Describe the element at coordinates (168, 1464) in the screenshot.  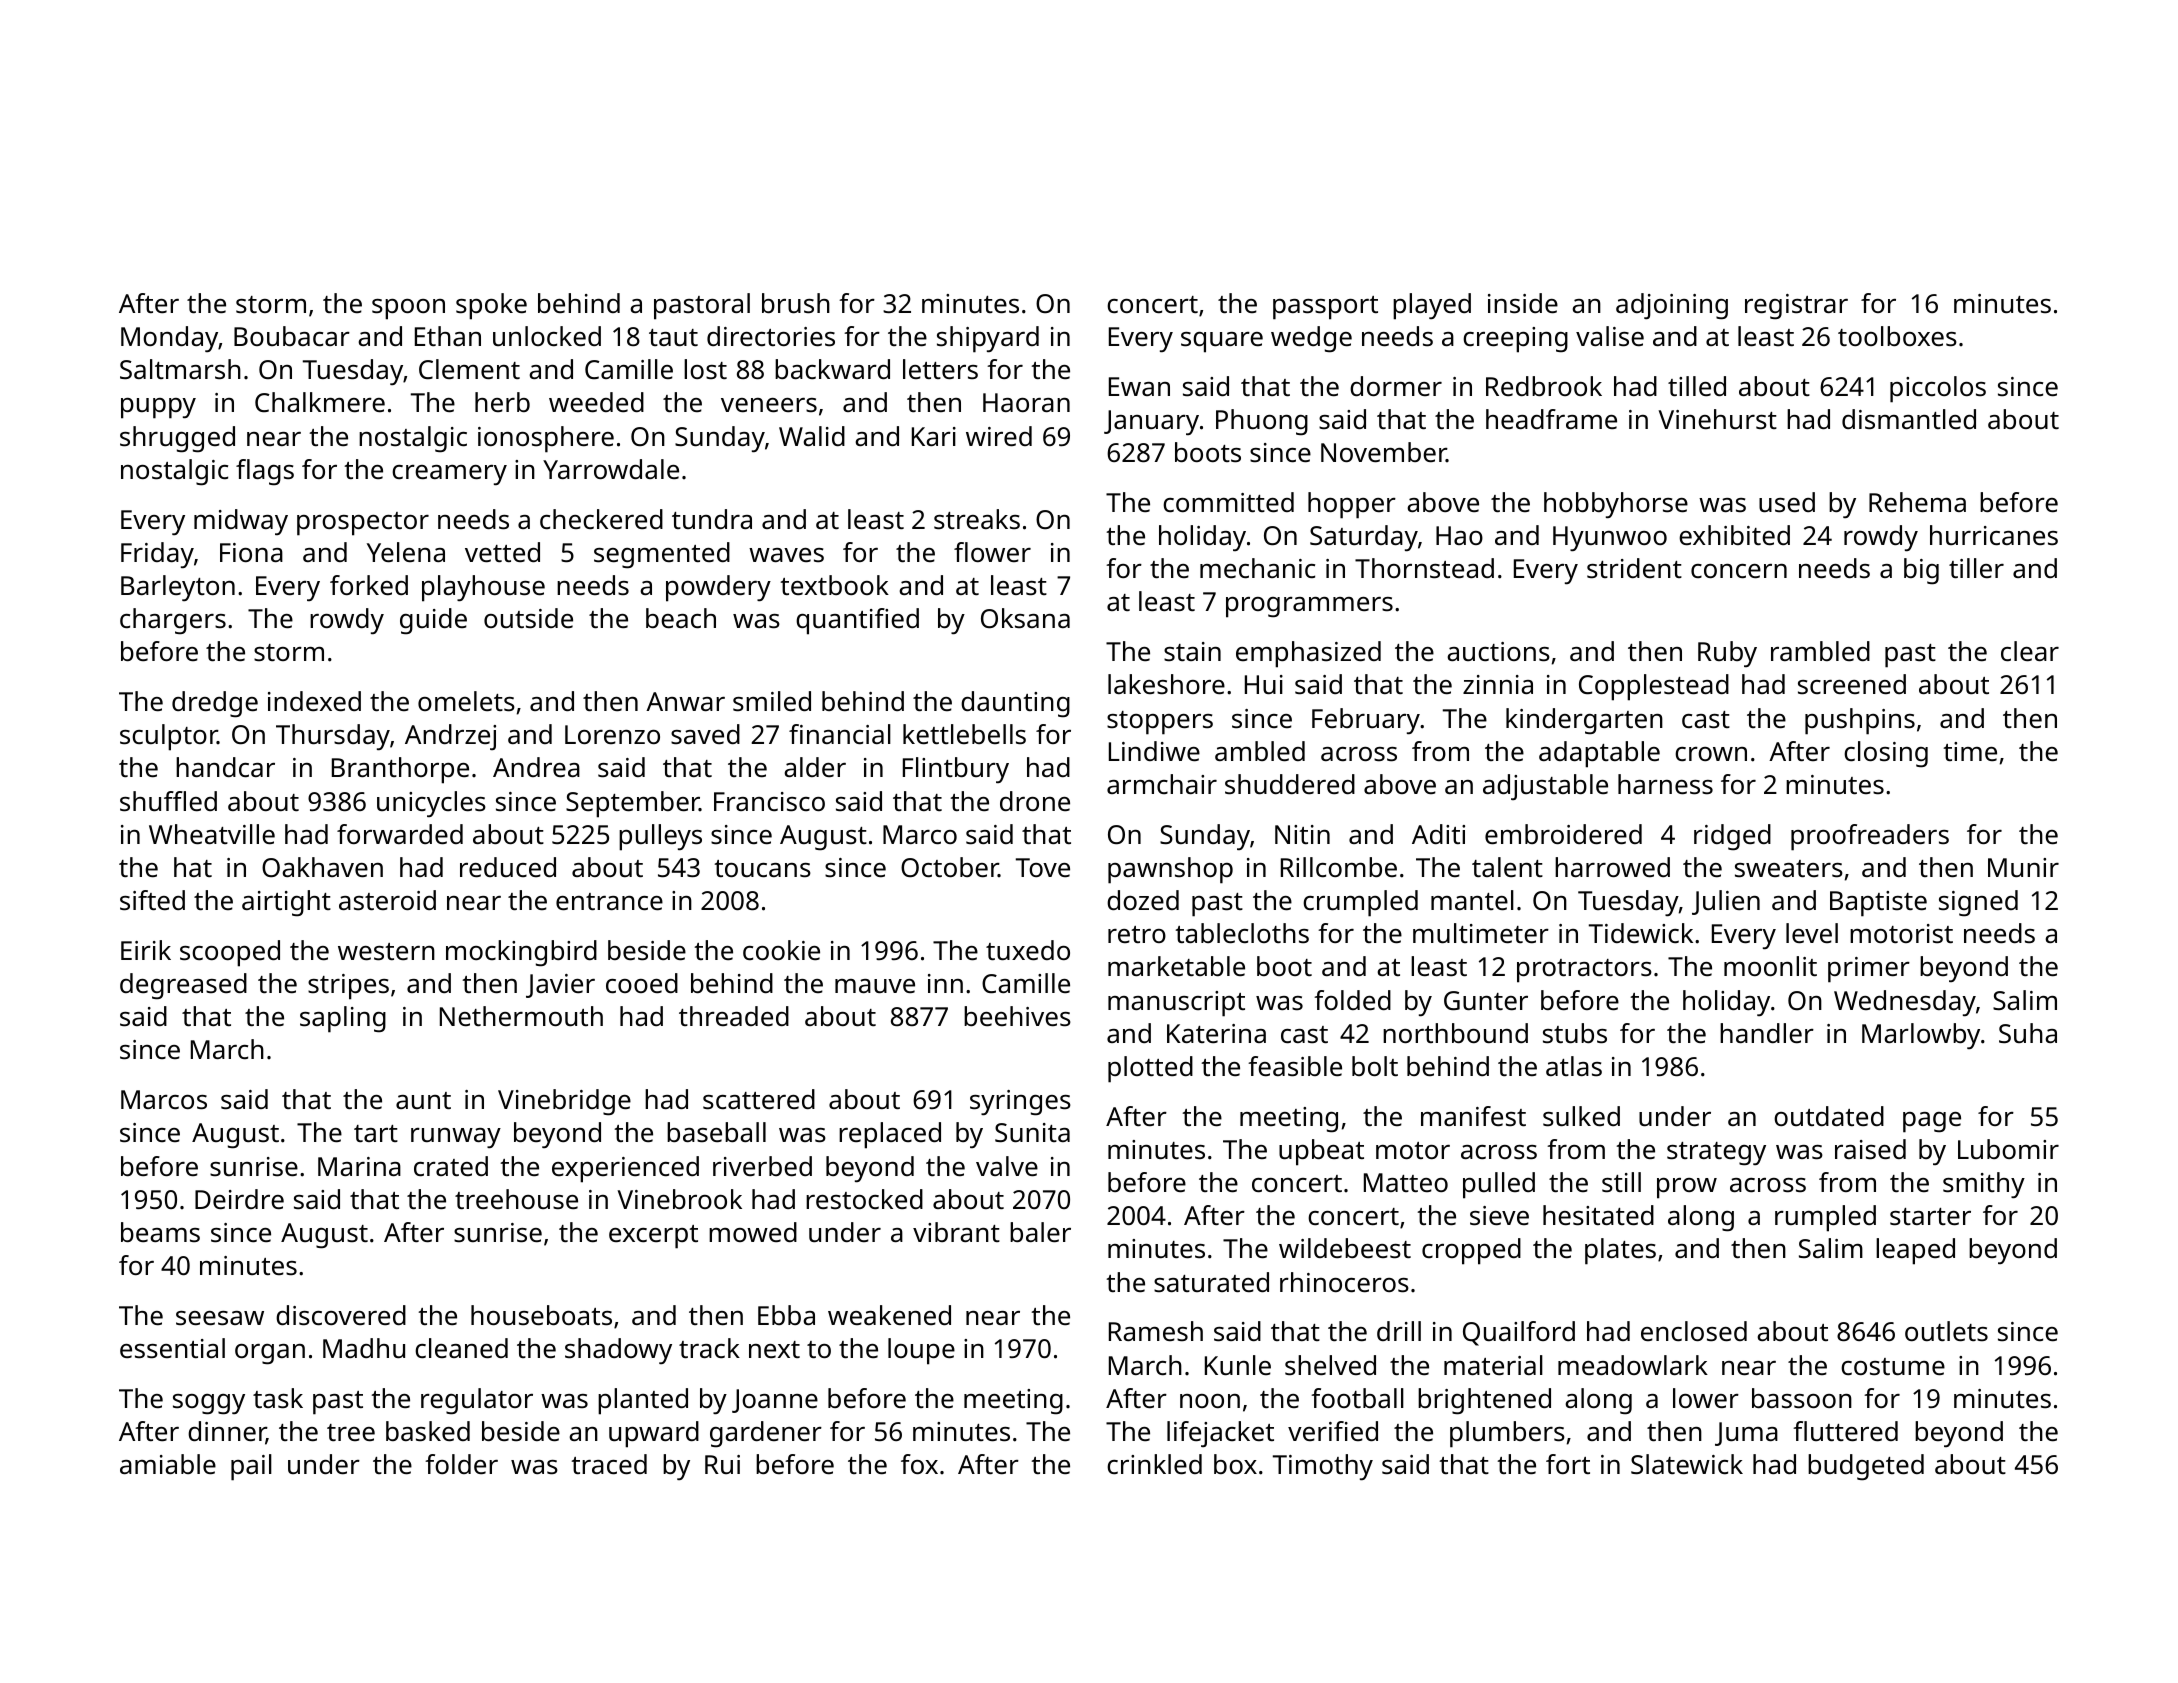
I see `amiable` at that location.
